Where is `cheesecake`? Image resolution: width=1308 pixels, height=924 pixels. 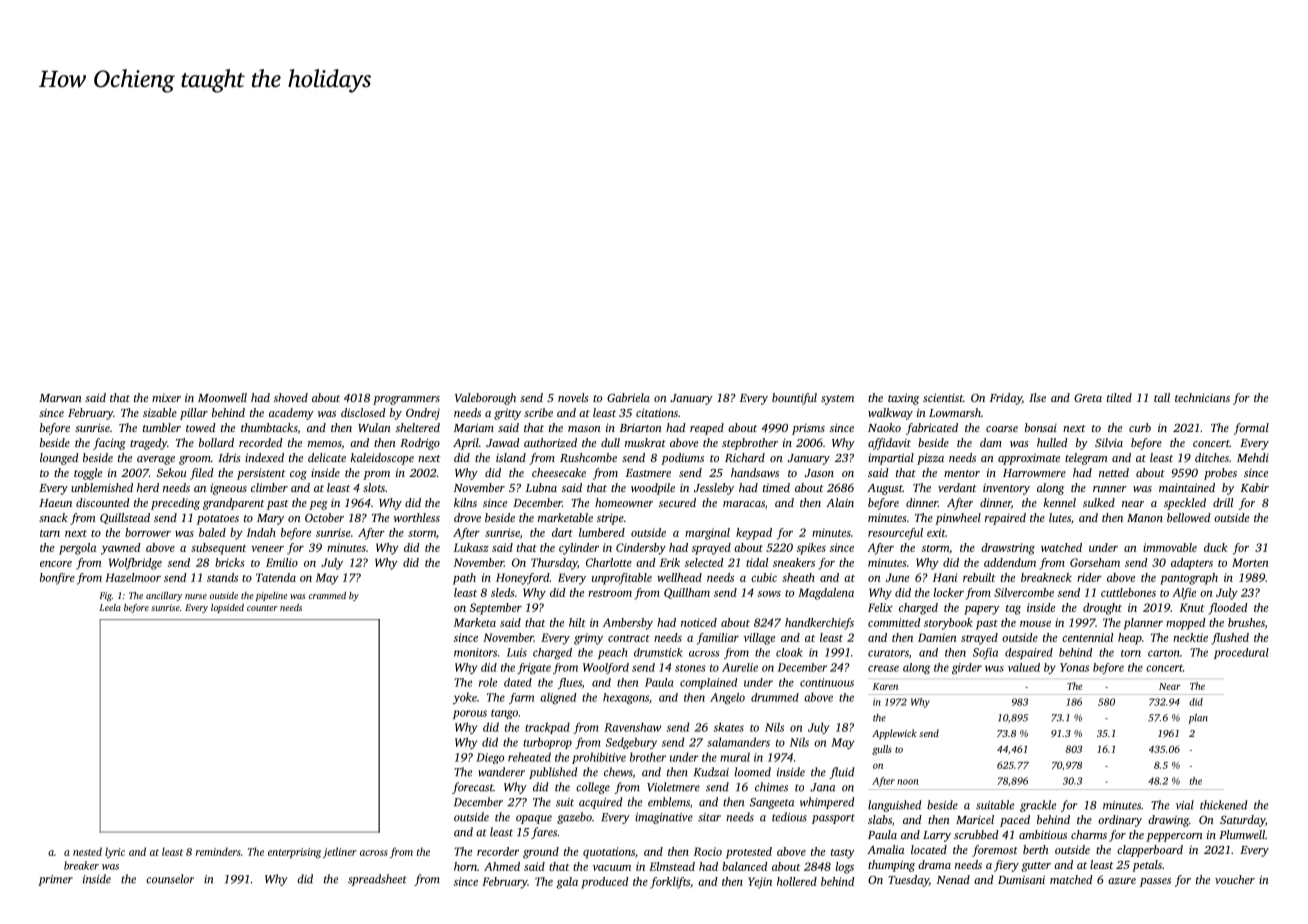 cheesecake is located at coordinates (559, 472).
